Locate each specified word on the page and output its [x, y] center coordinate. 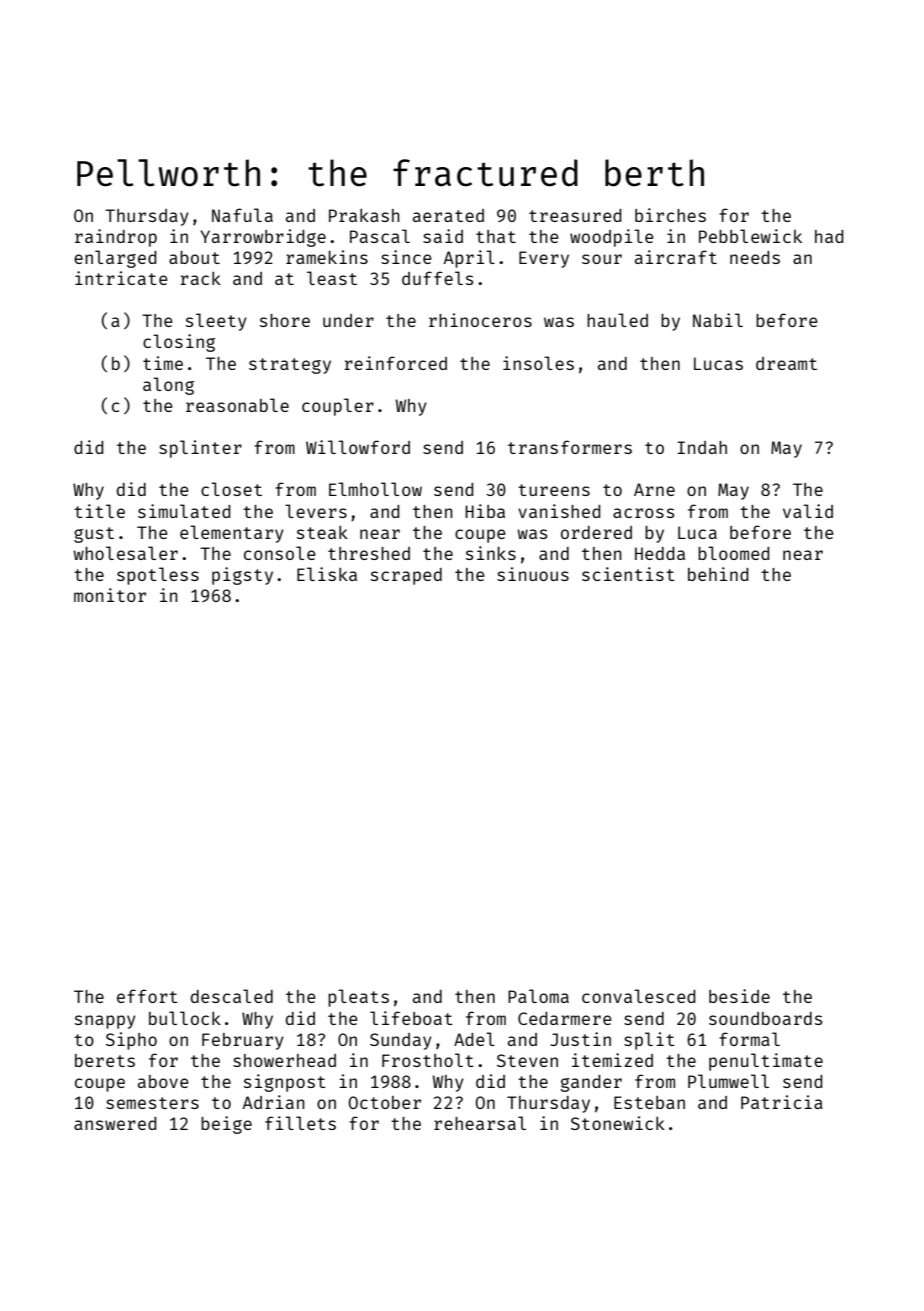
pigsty [242, 576]
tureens [554, 490]
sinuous [533, 574]
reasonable [237, 405]
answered [115, 1123]
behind [718, 574]
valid [808, 511]
